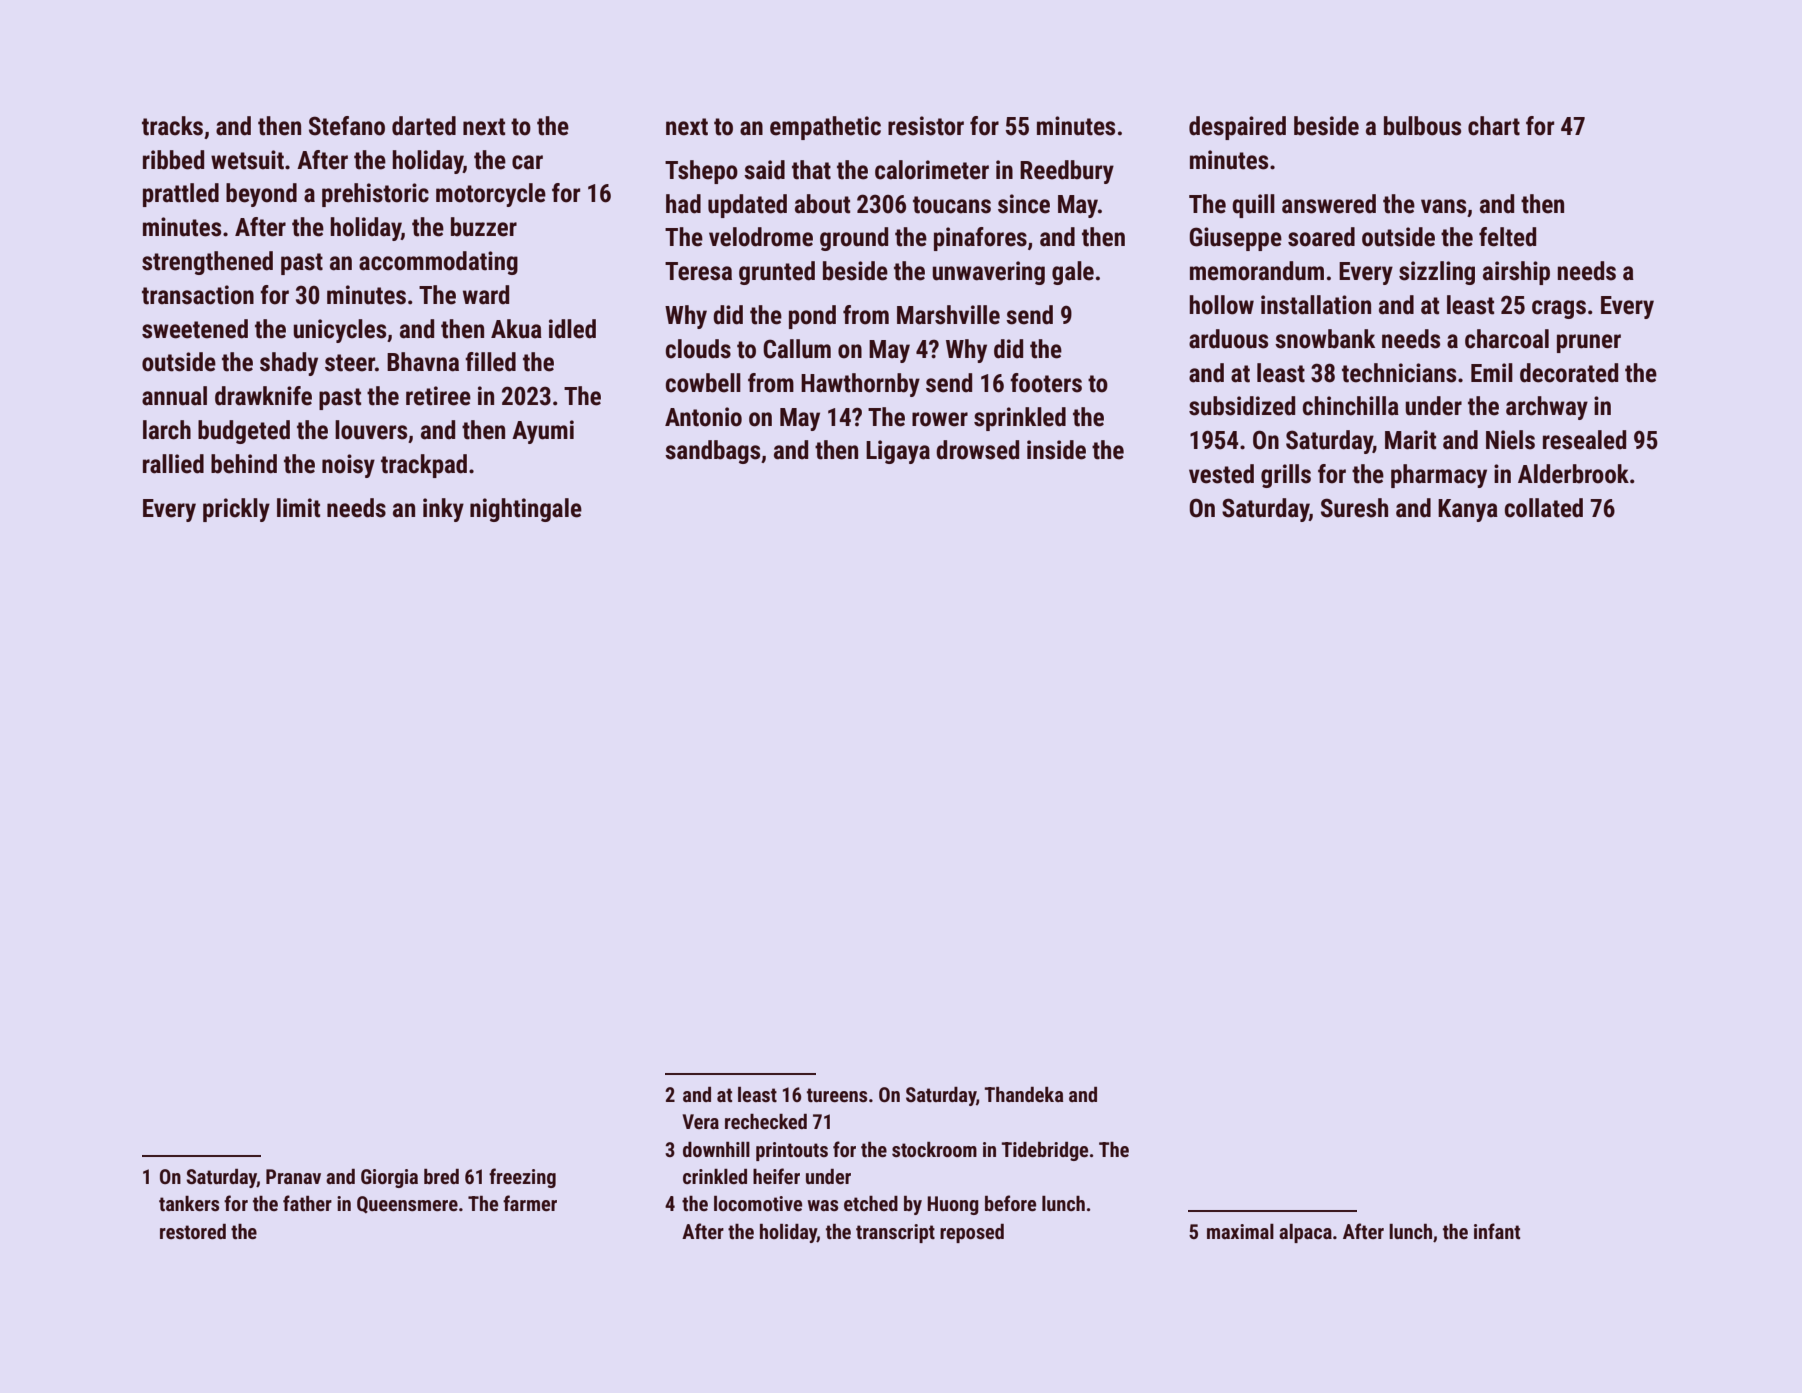 The width and height of the image is (1802, 1393). Describe the element at coordinates (1023, 1094) in the image. I see `Thandeka` at that location.
